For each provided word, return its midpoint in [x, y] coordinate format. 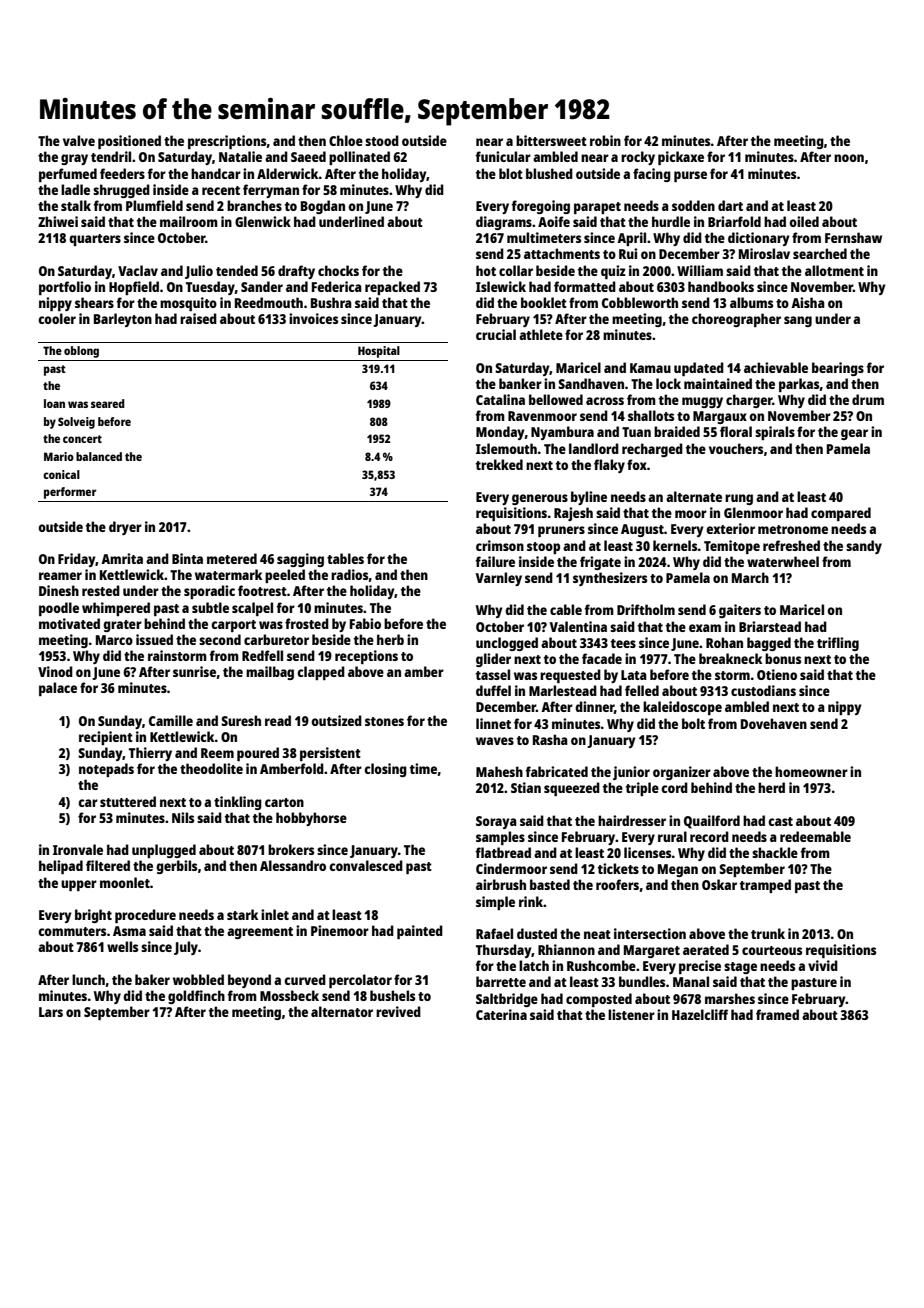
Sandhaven [591, 383]
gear [854, 434]
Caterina [501, 1014]
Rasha [550, 739]
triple [642, 789]
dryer [125, 528]
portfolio [65, 288]
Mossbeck [289, 995]
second [220, 639]
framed [777, 1014]
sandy [864, 547]
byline [589, 498]
